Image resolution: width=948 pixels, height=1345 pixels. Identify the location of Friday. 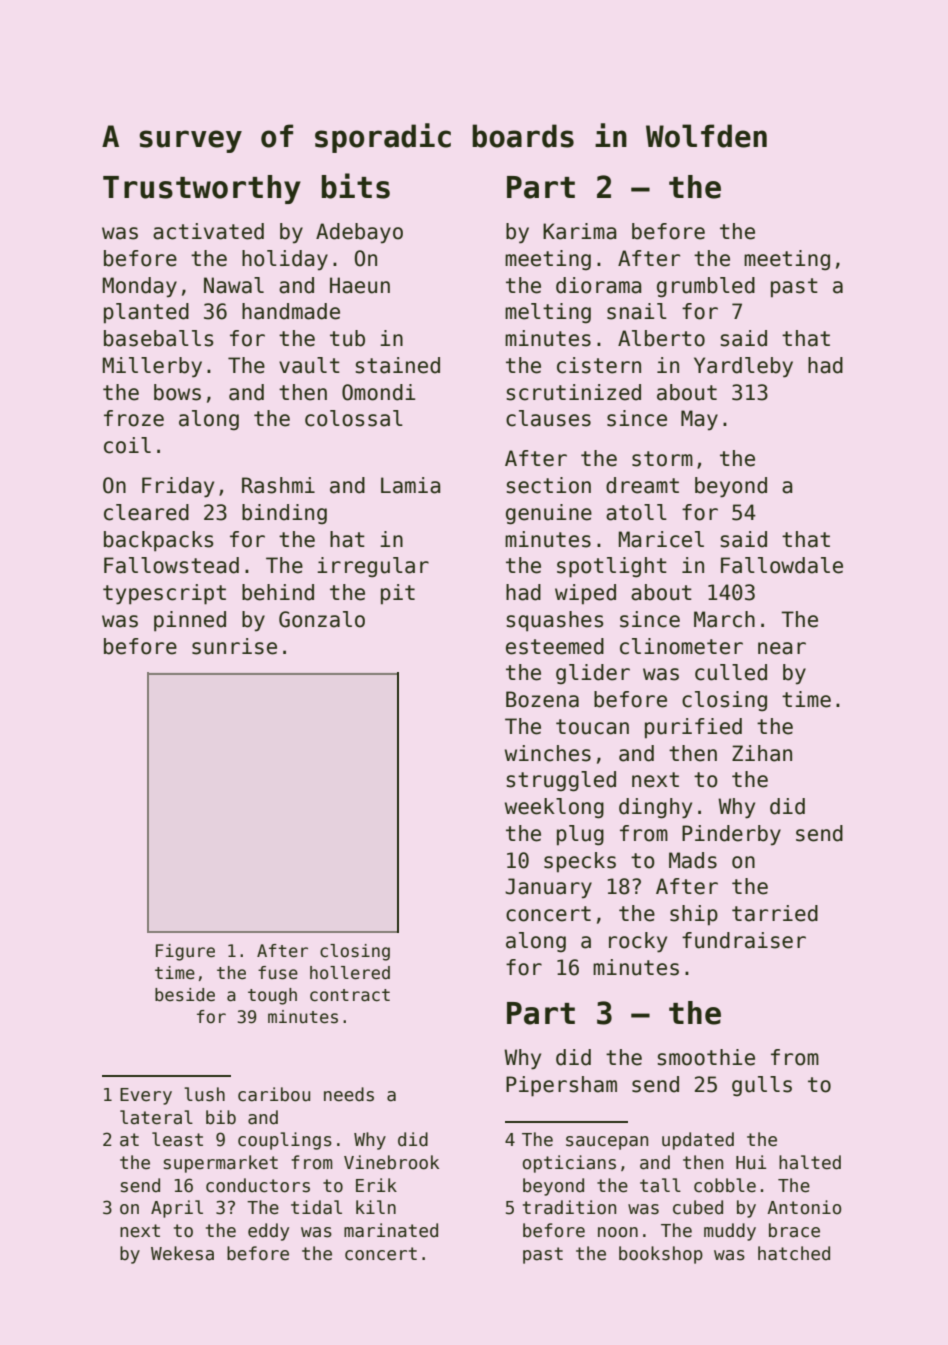
(178, 487).
